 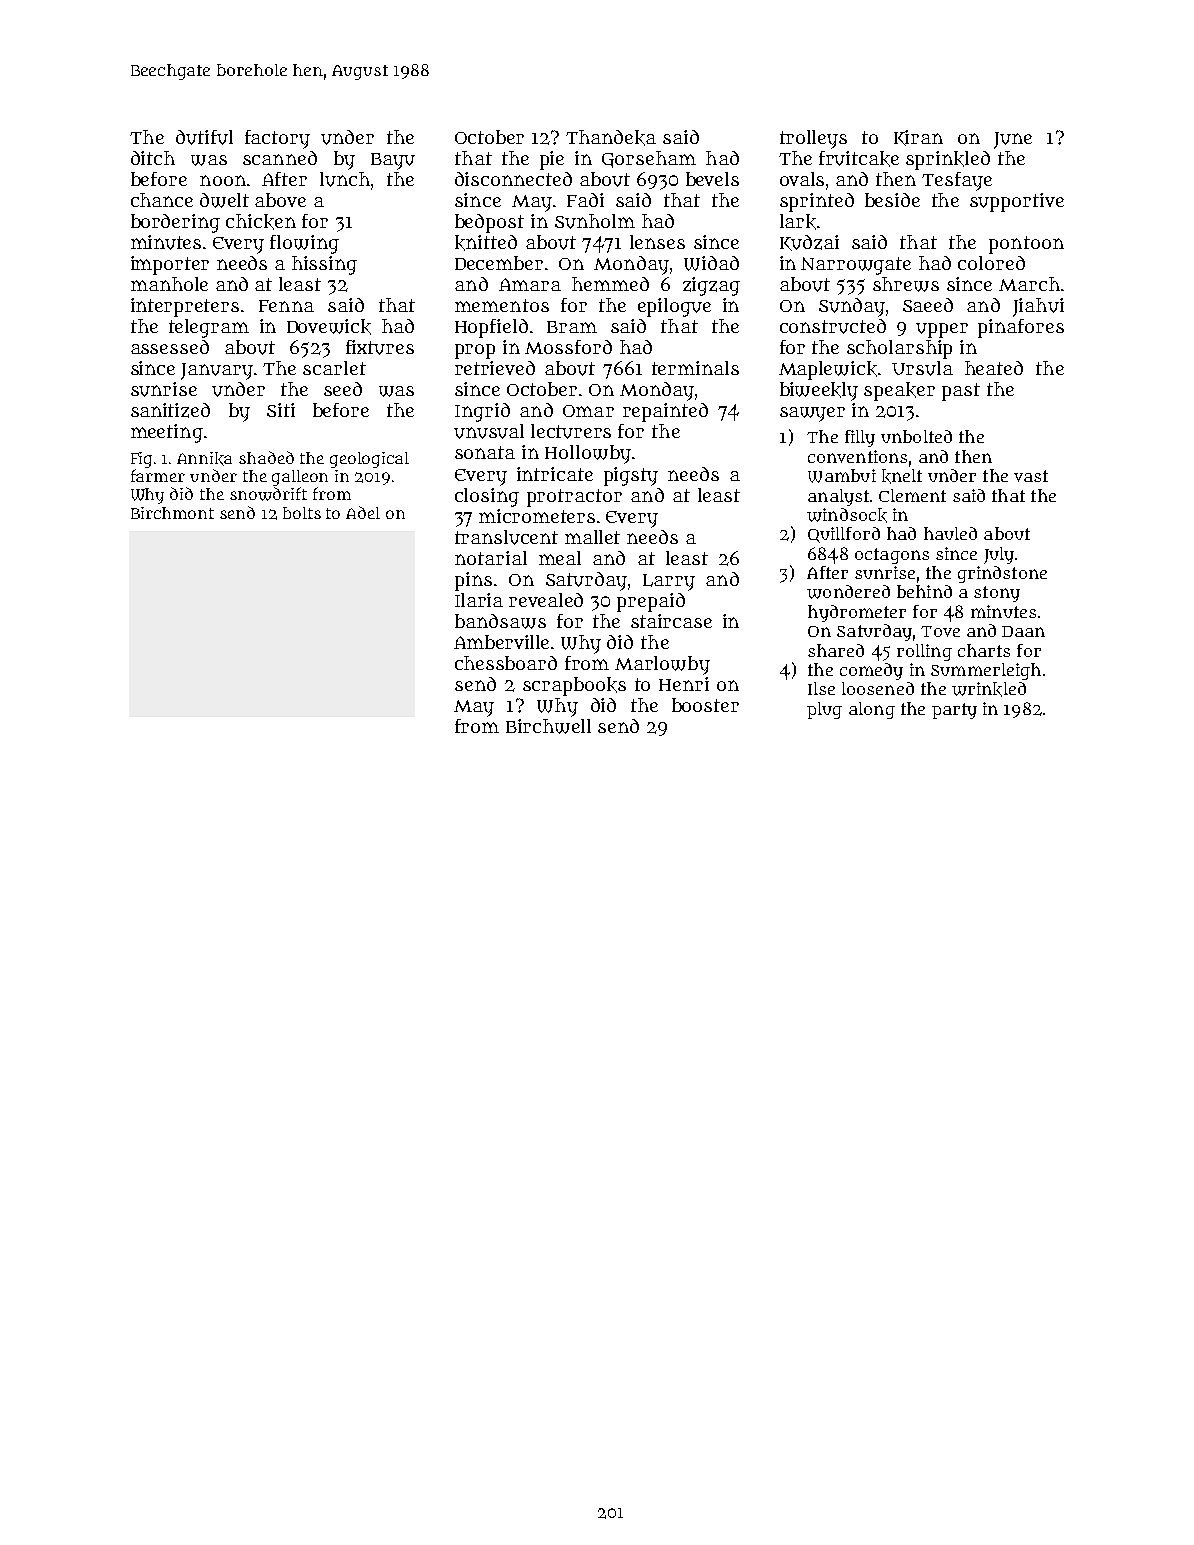 What do you see at coordinates (1029, 284) in the screenshot?
I see `March` at bounding box center [1029, 284].
